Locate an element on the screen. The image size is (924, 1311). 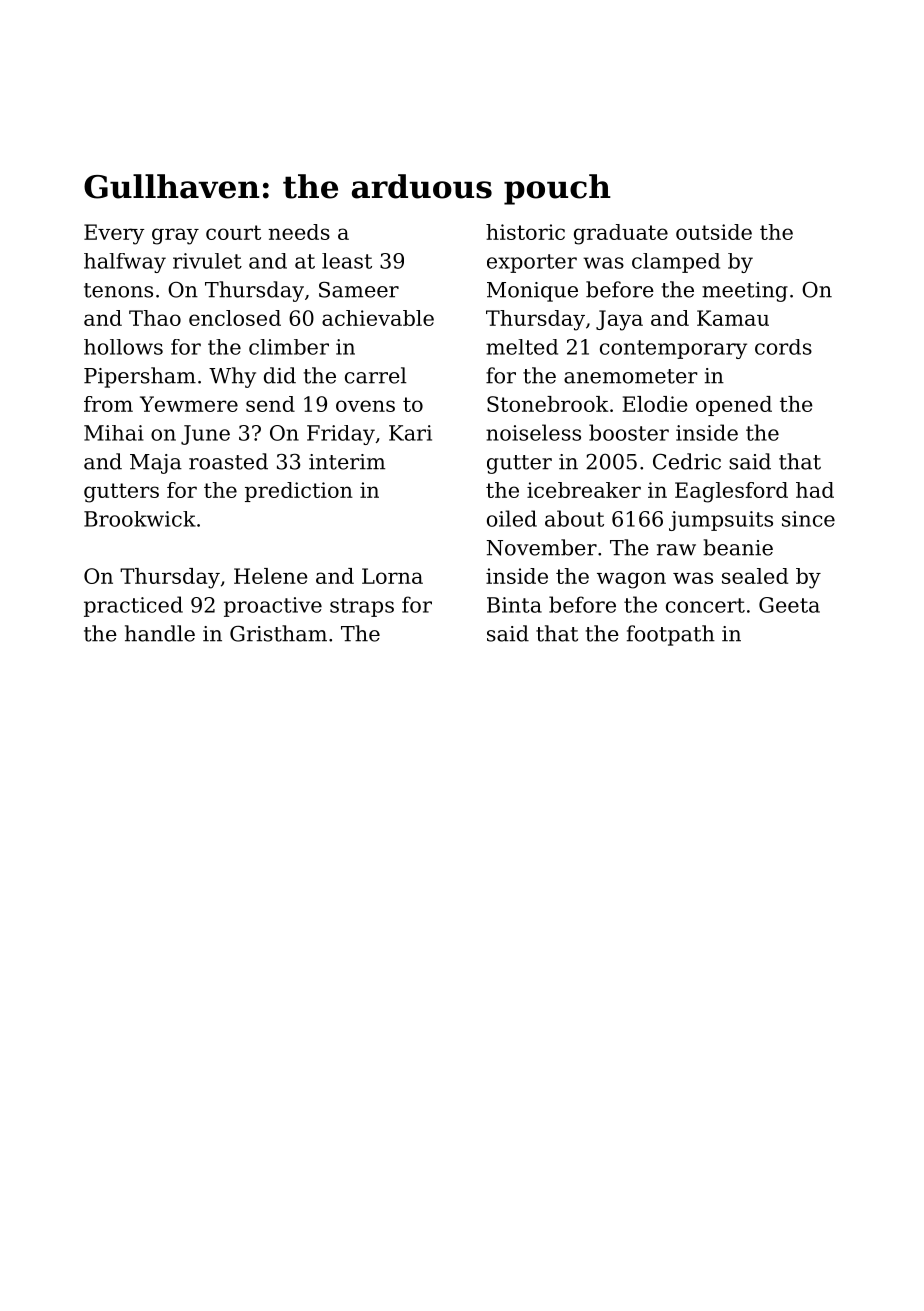
had is located at coordinates (815, 490).
